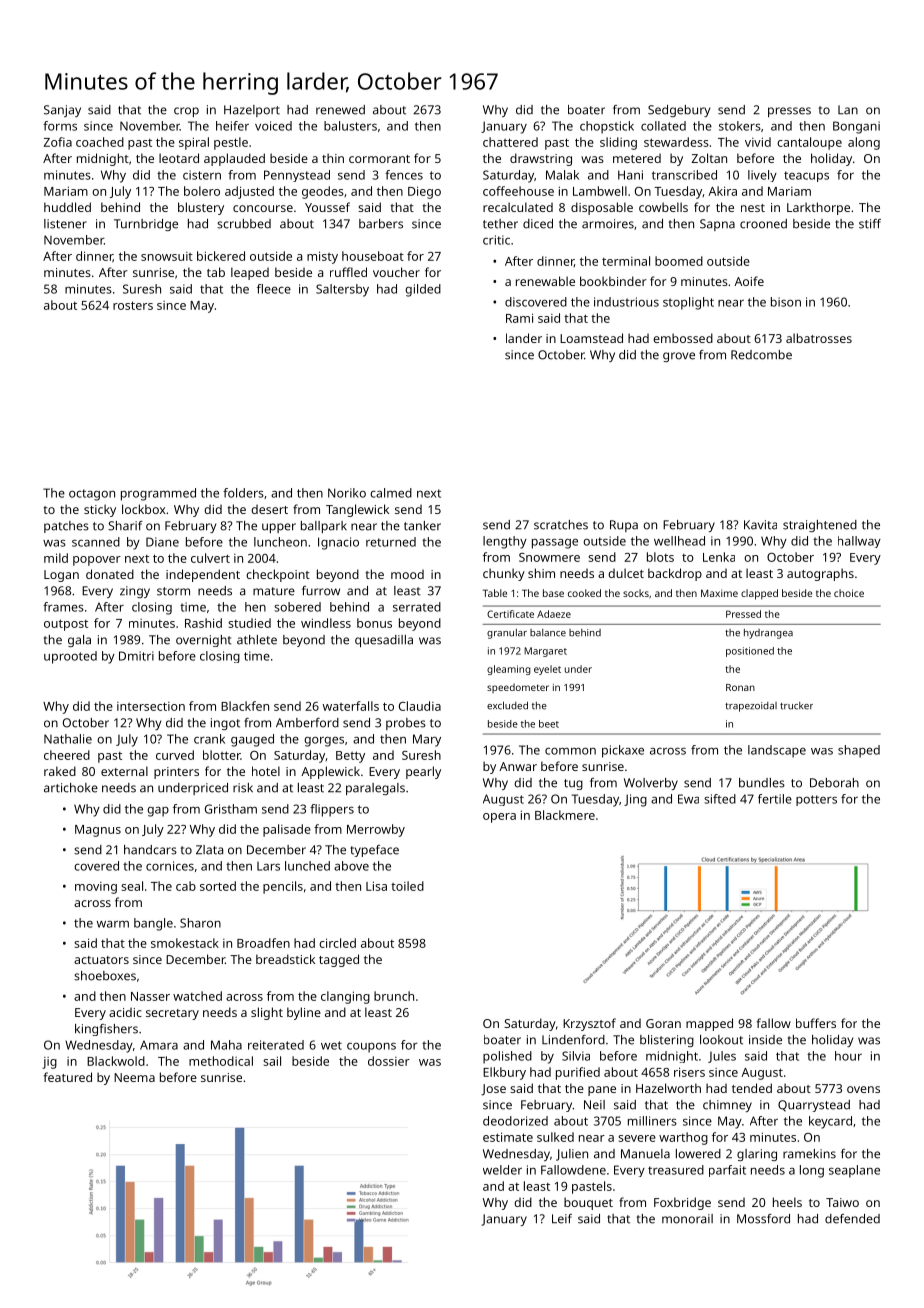 This document has width=924, height=1308. I want to click on sliding, so click(618, 143).
